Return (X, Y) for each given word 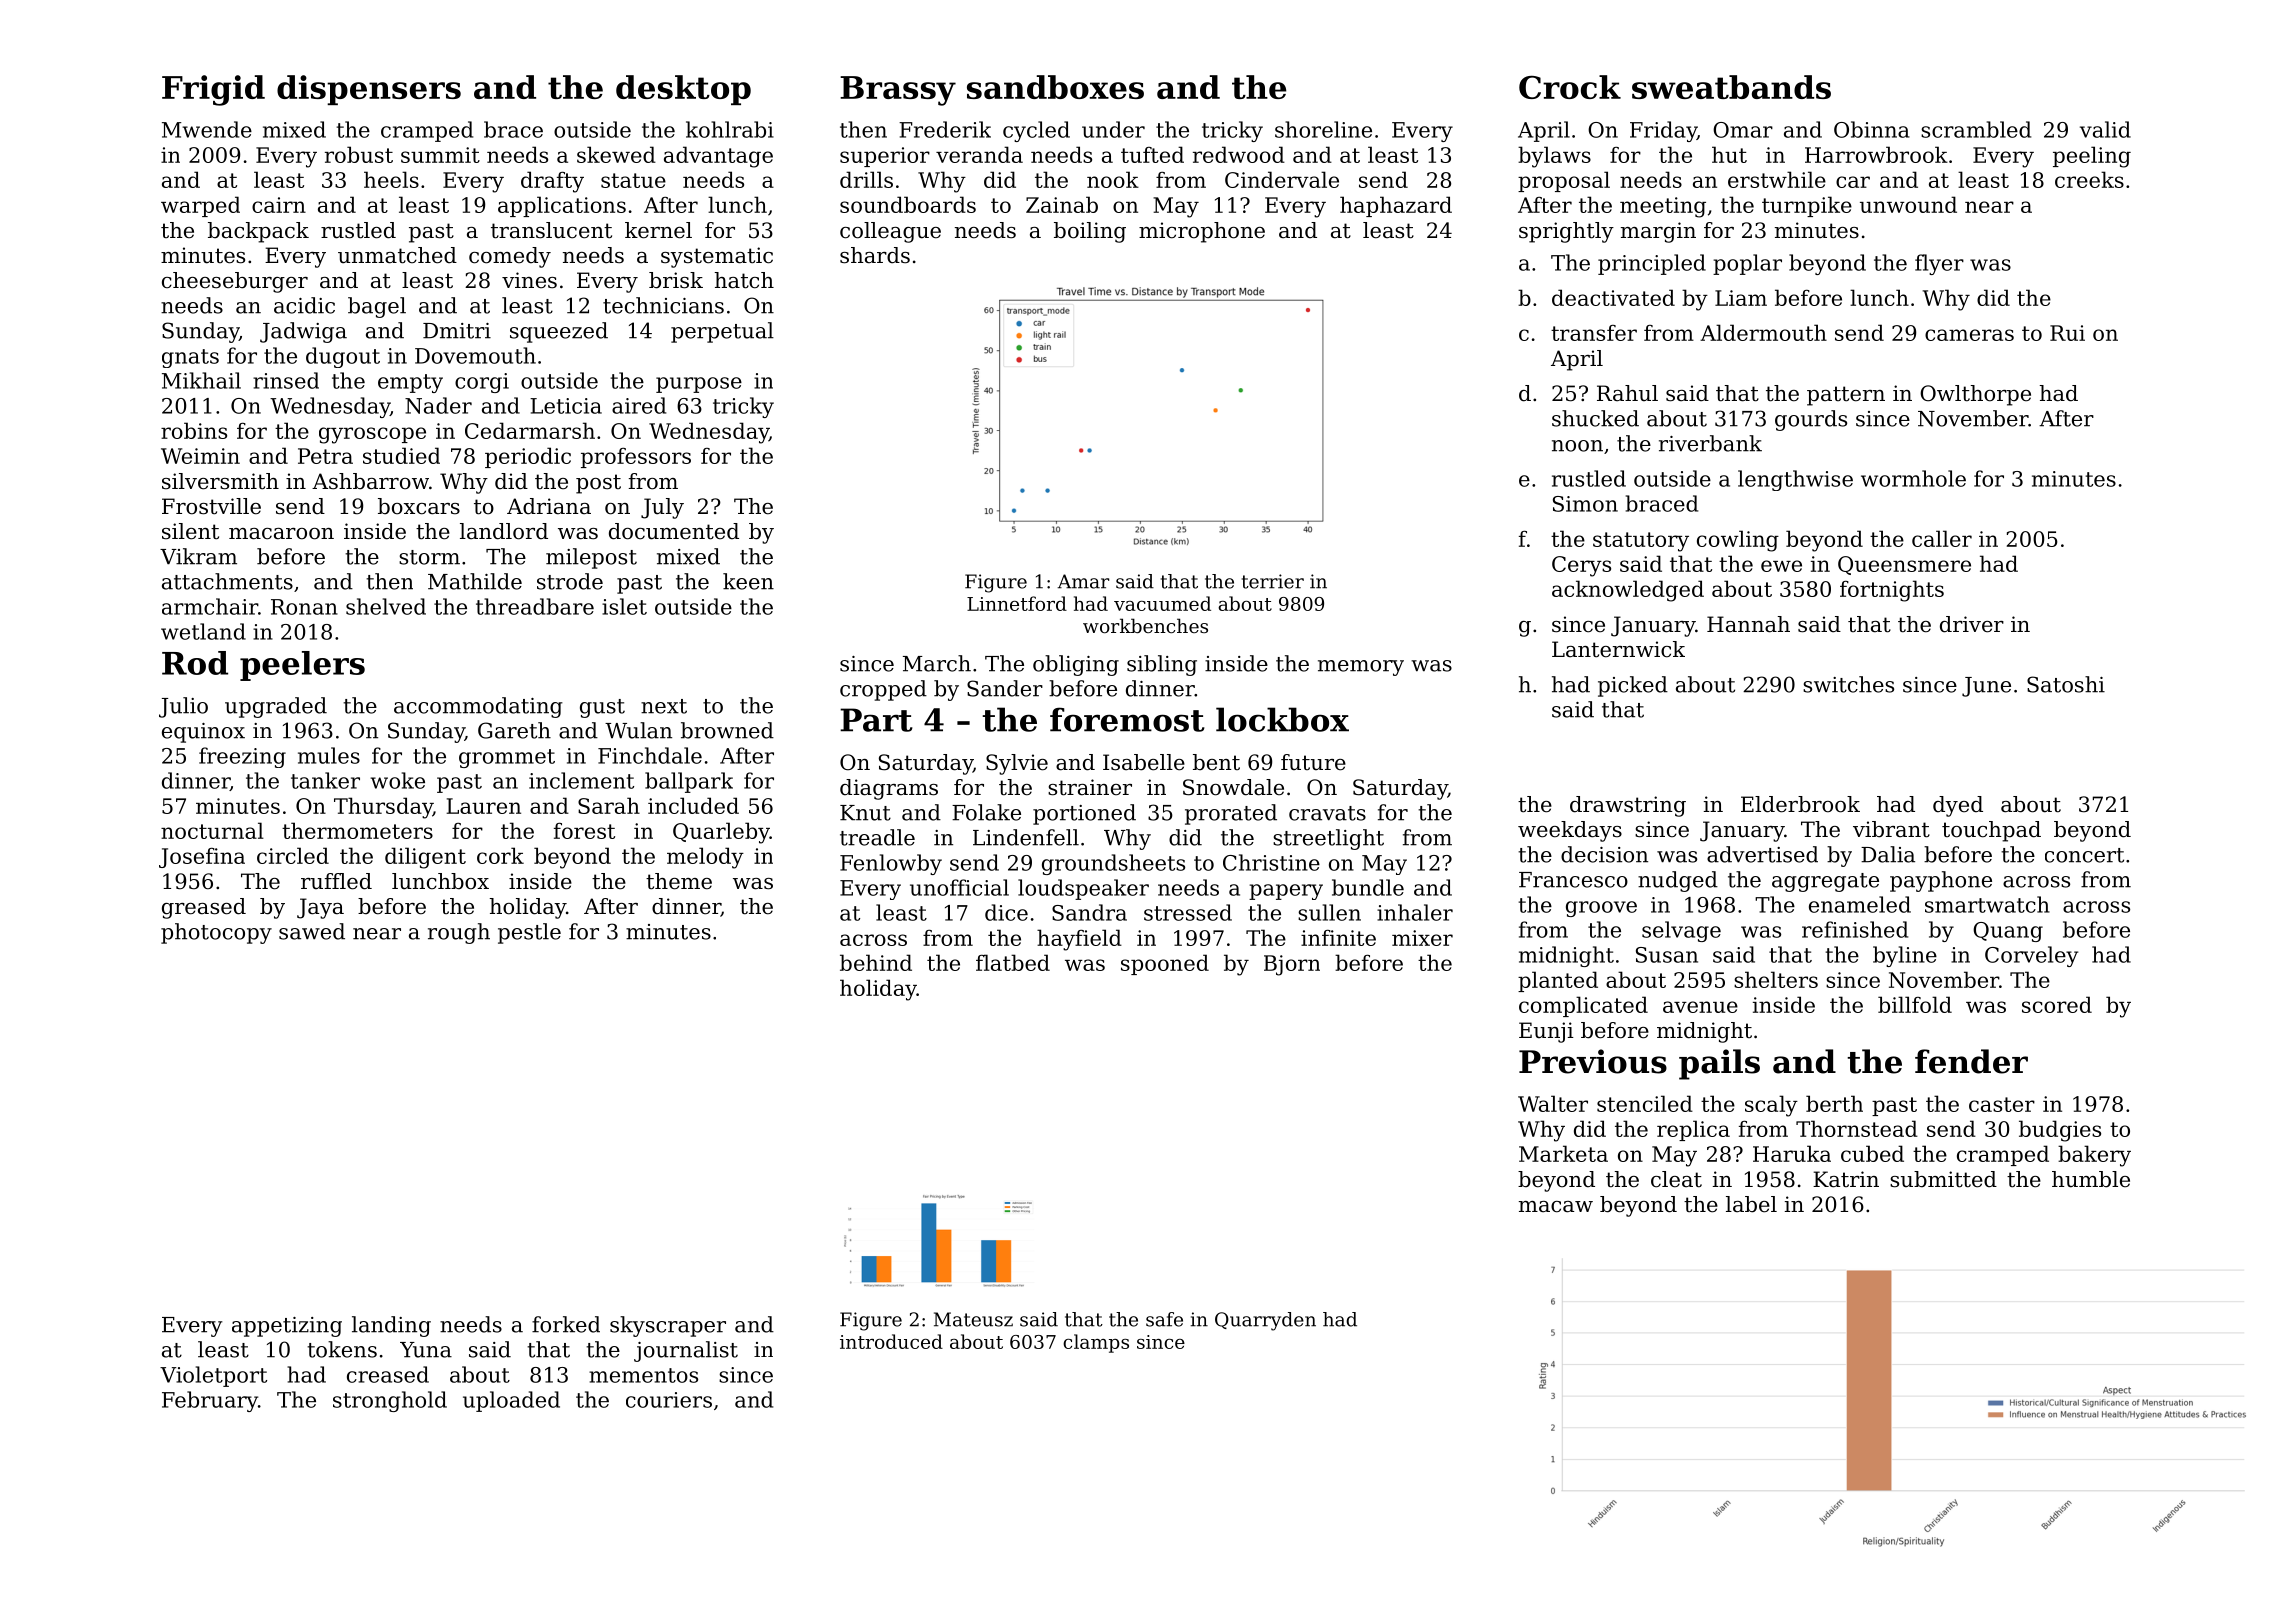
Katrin (1846, 1179)
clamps (1096, 1343)
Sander (1005, 688)
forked (566, 1324)
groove (1601, 909)
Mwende (207, 129)
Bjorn (1292, 965)
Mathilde (475, 581)
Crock (1570, 87)
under (1113, 129)
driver (1972, 624)
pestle (529, 933)
